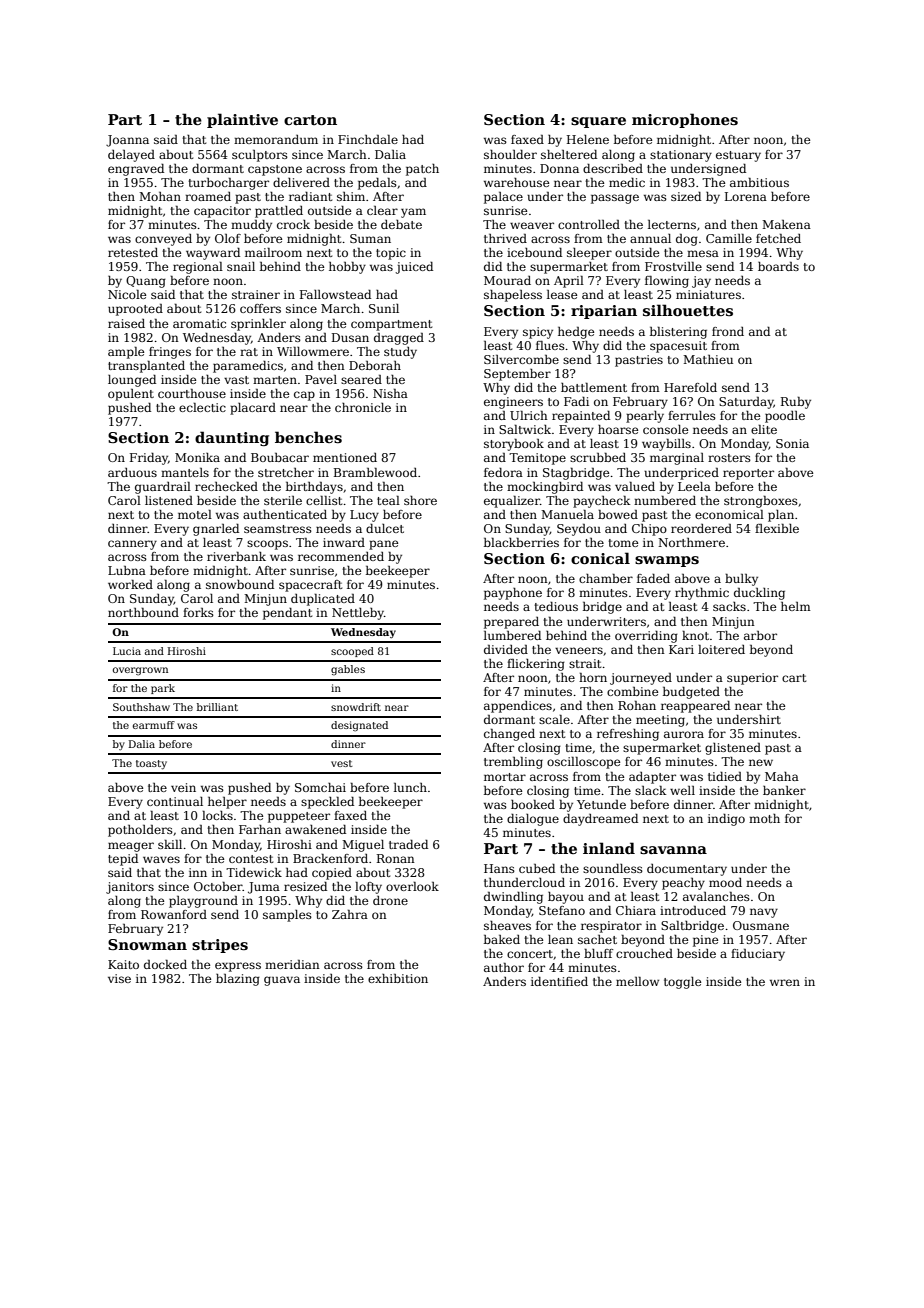  Describe the element at coordinates (292, 964) in the screenshot. I see `meridian` at that location.
